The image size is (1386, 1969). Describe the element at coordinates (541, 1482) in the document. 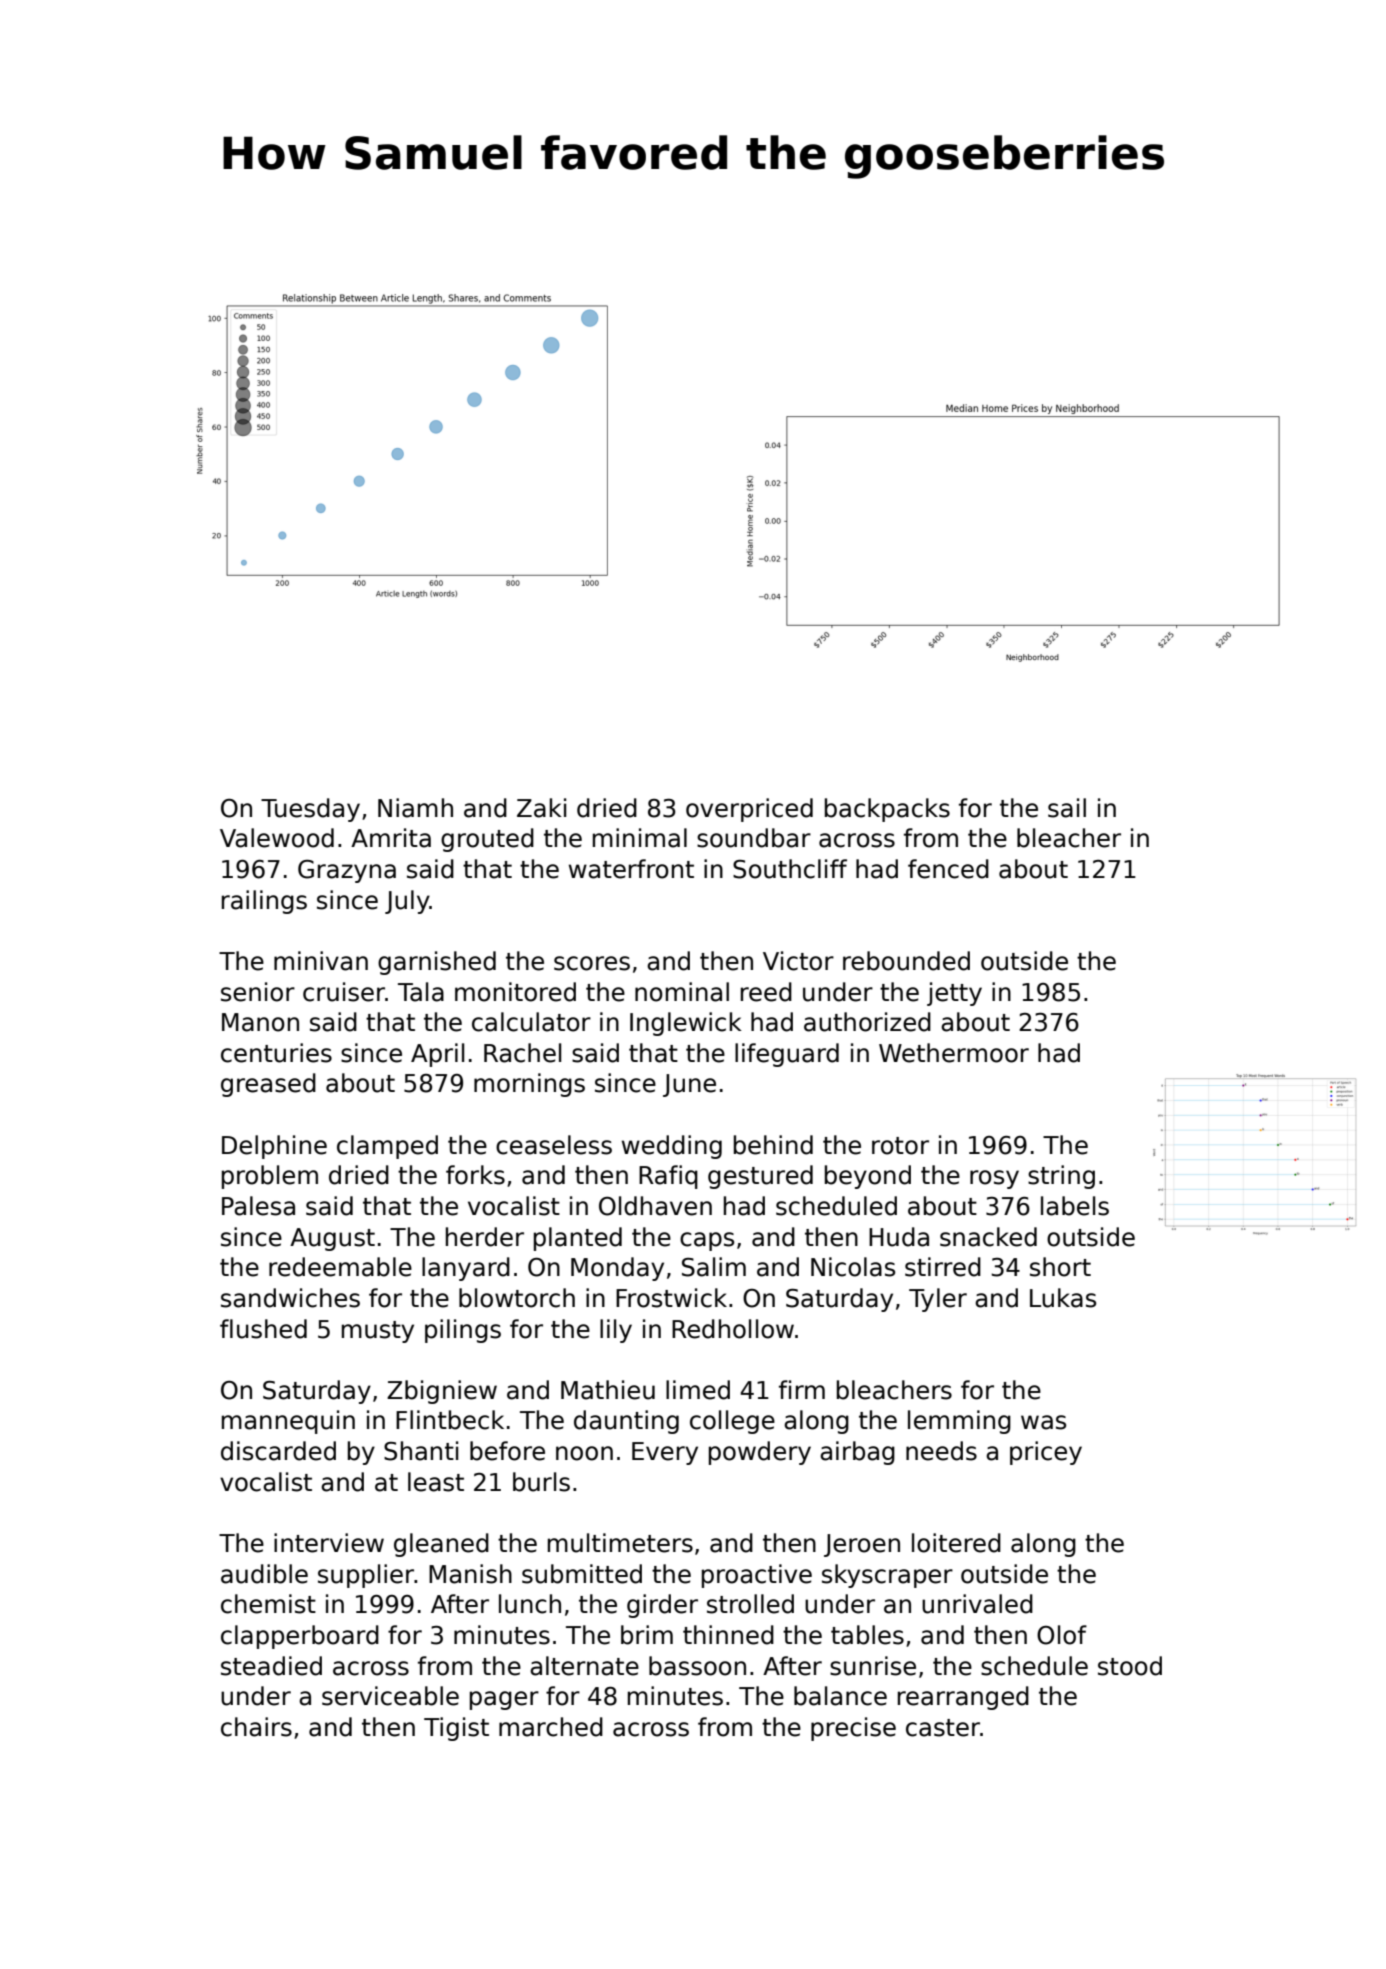

I see `burls` at that location.
